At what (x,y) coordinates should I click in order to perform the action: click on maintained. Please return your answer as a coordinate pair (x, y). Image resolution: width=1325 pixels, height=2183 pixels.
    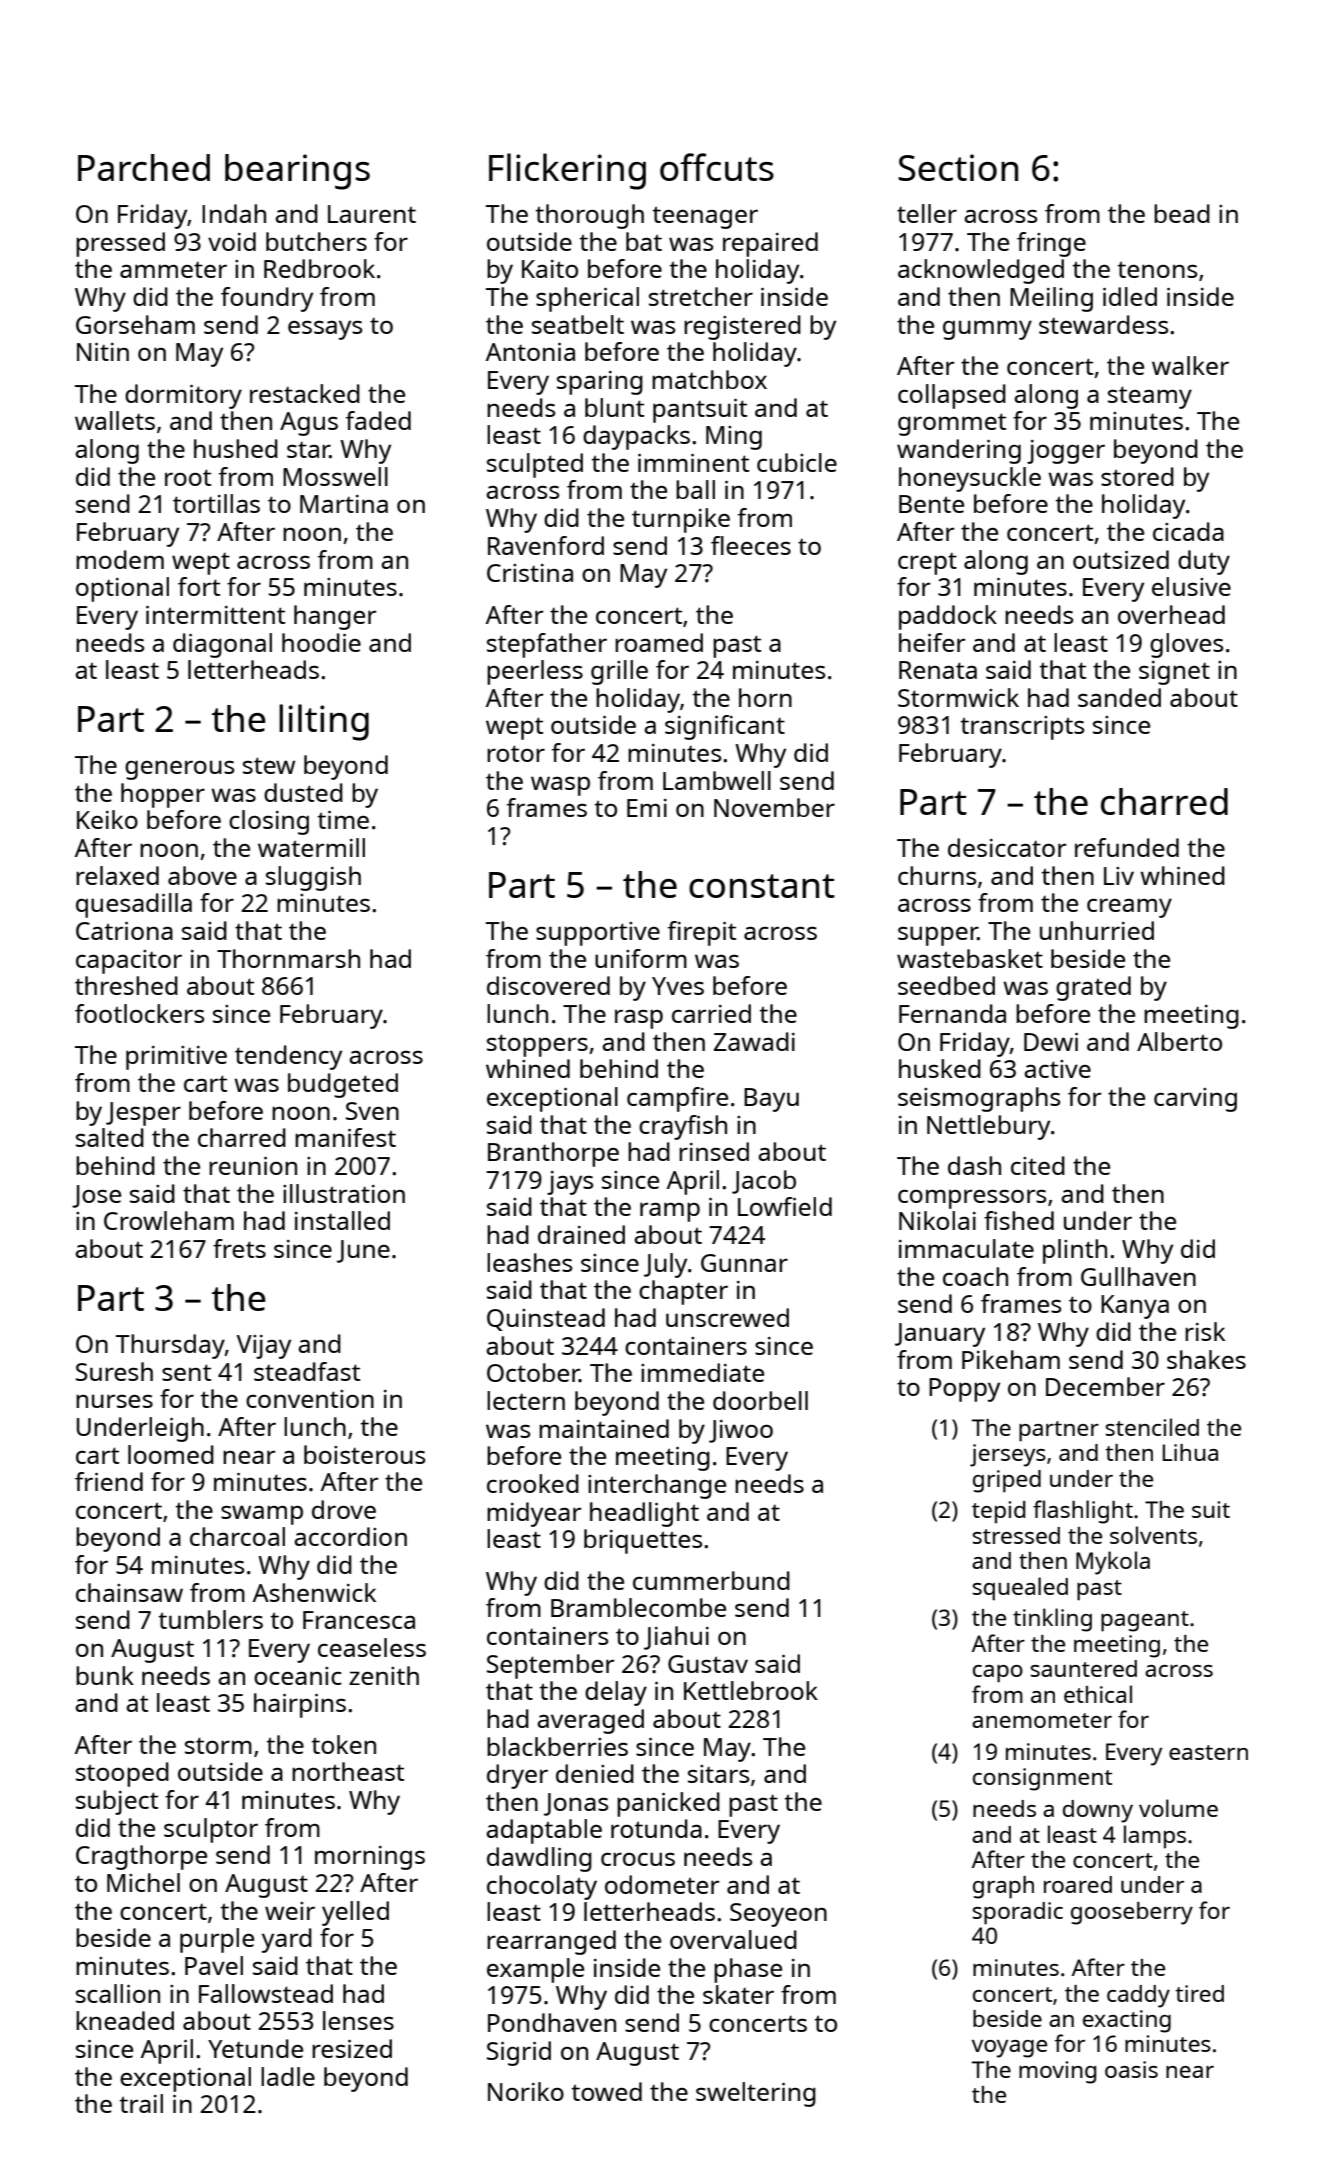
    Looking at the image, I should click on (604, 1428).
